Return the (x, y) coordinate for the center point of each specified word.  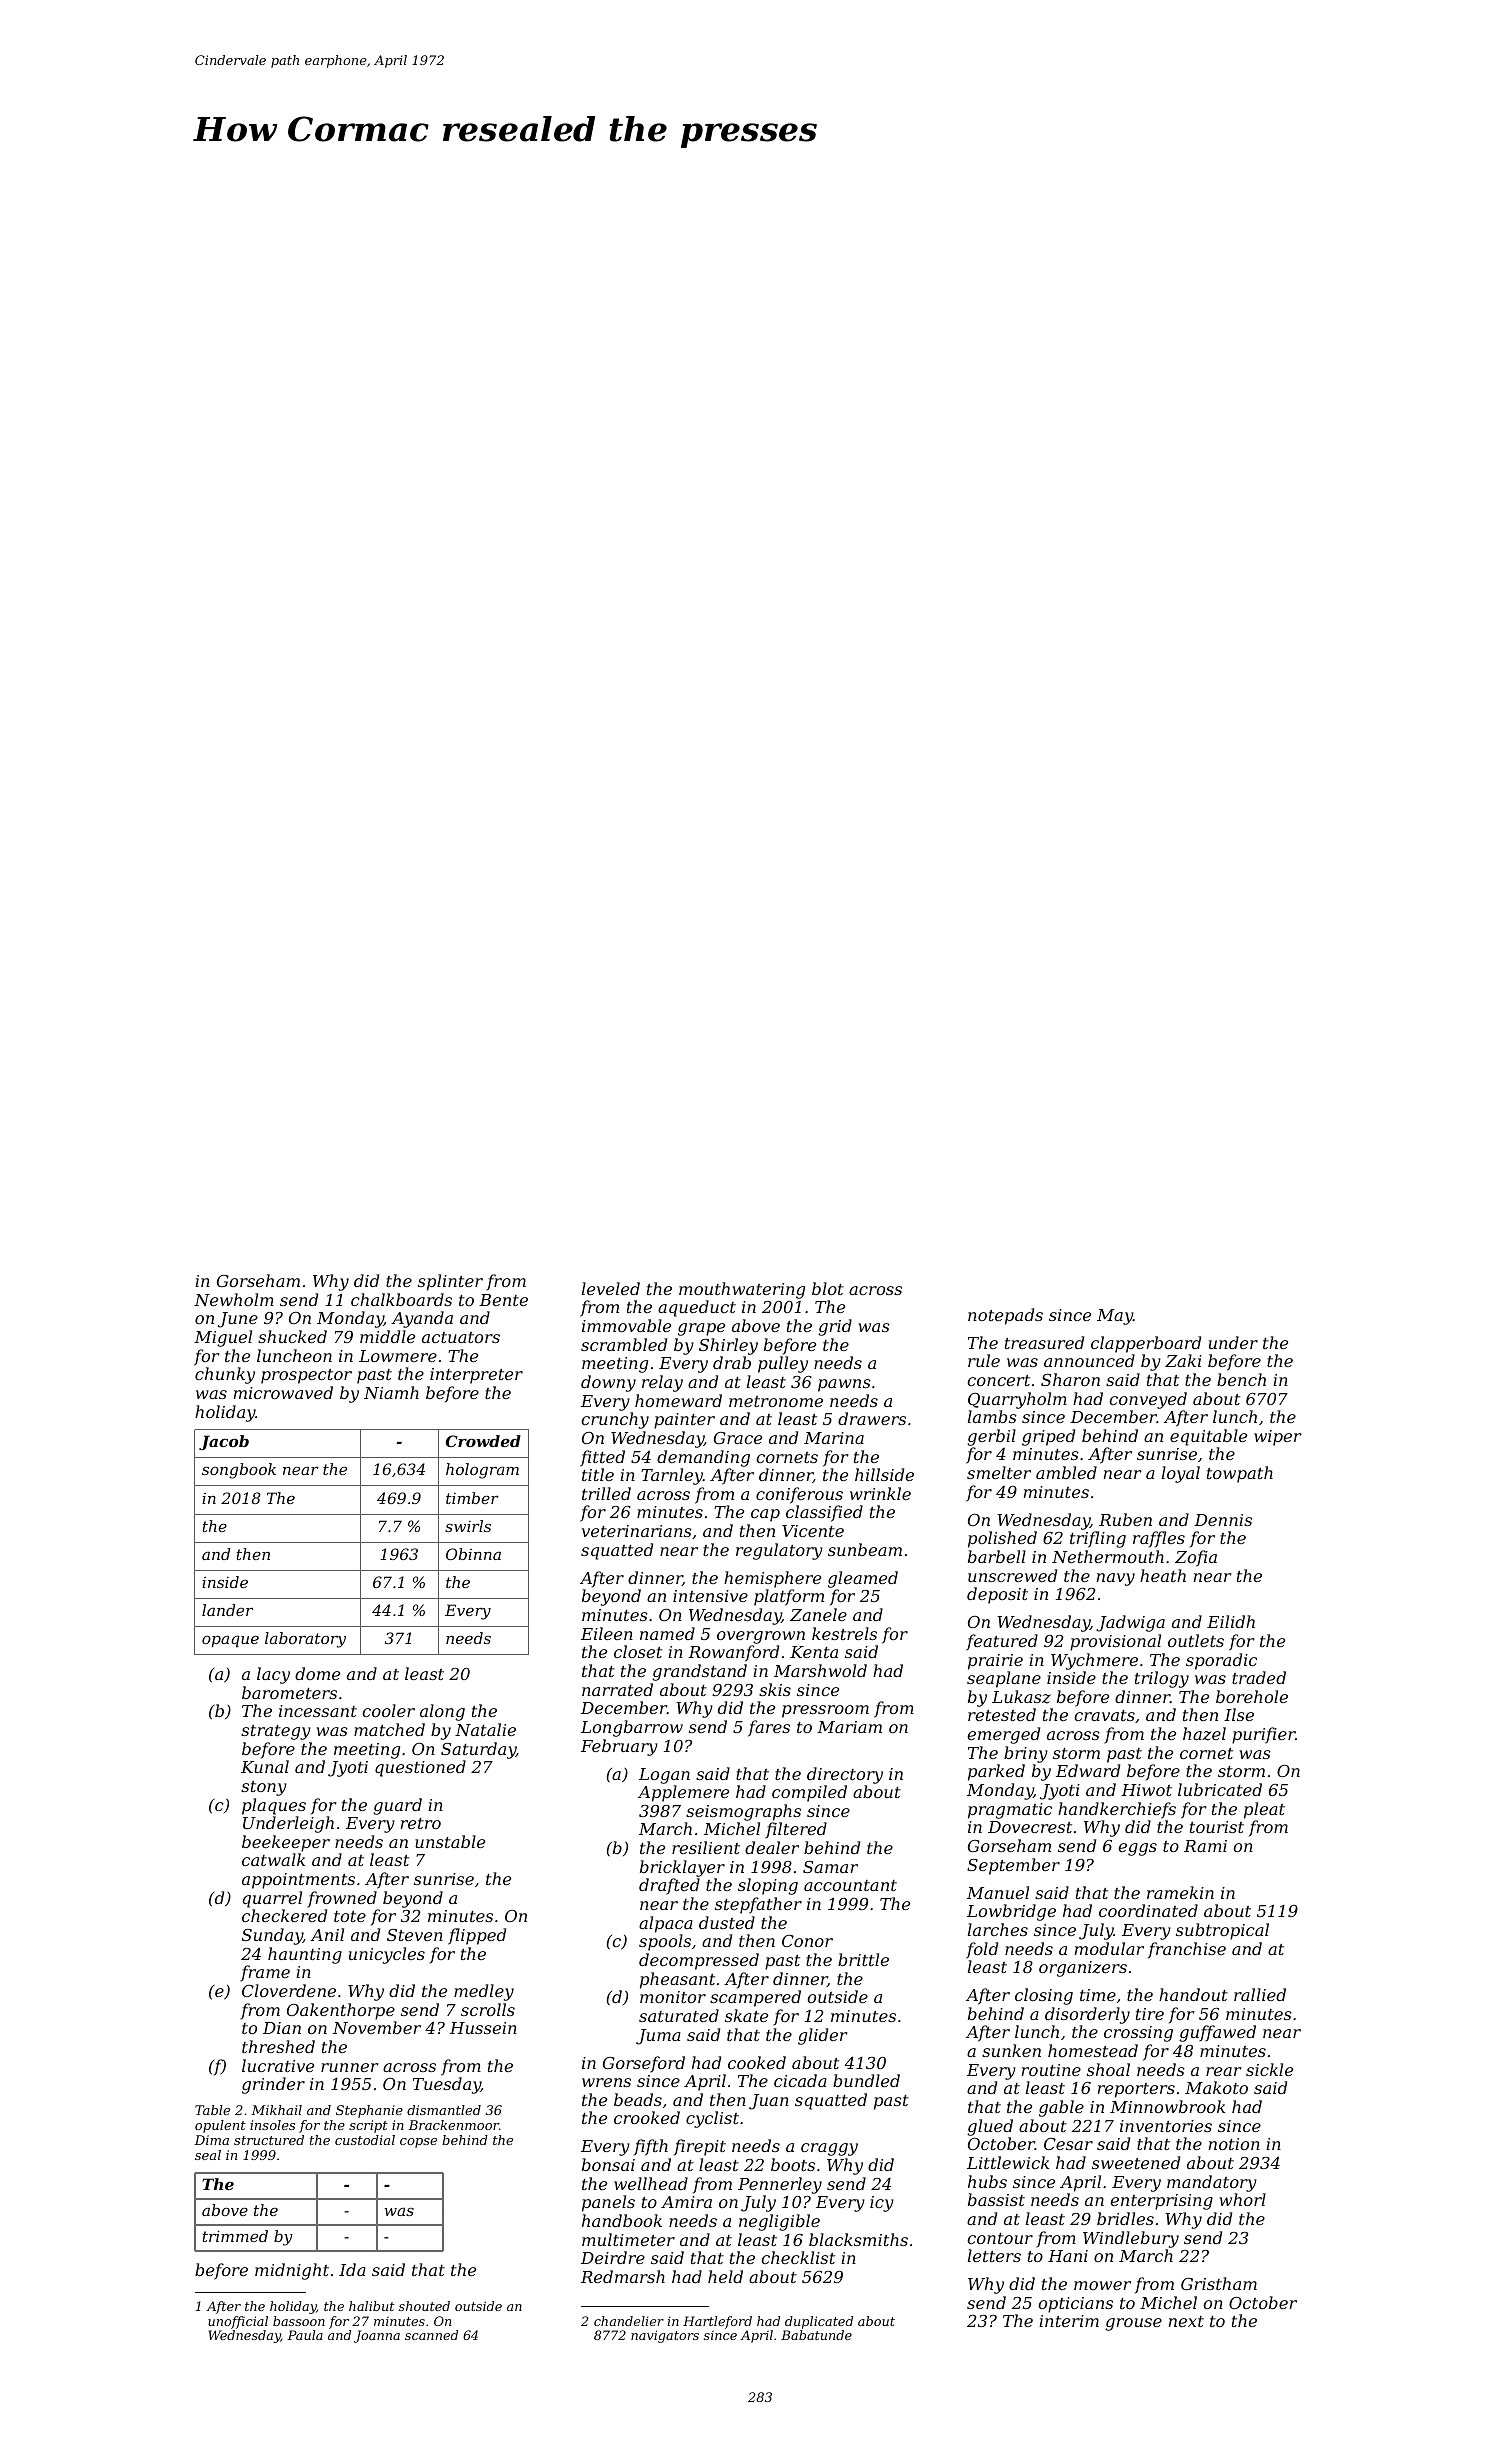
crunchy (615, 1420)
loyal (1181, 1474)
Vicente (813, 1531)
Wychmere (1094, 1661)
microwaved (283, 1392)
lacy (273, 1675)
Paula (305, 2335)
